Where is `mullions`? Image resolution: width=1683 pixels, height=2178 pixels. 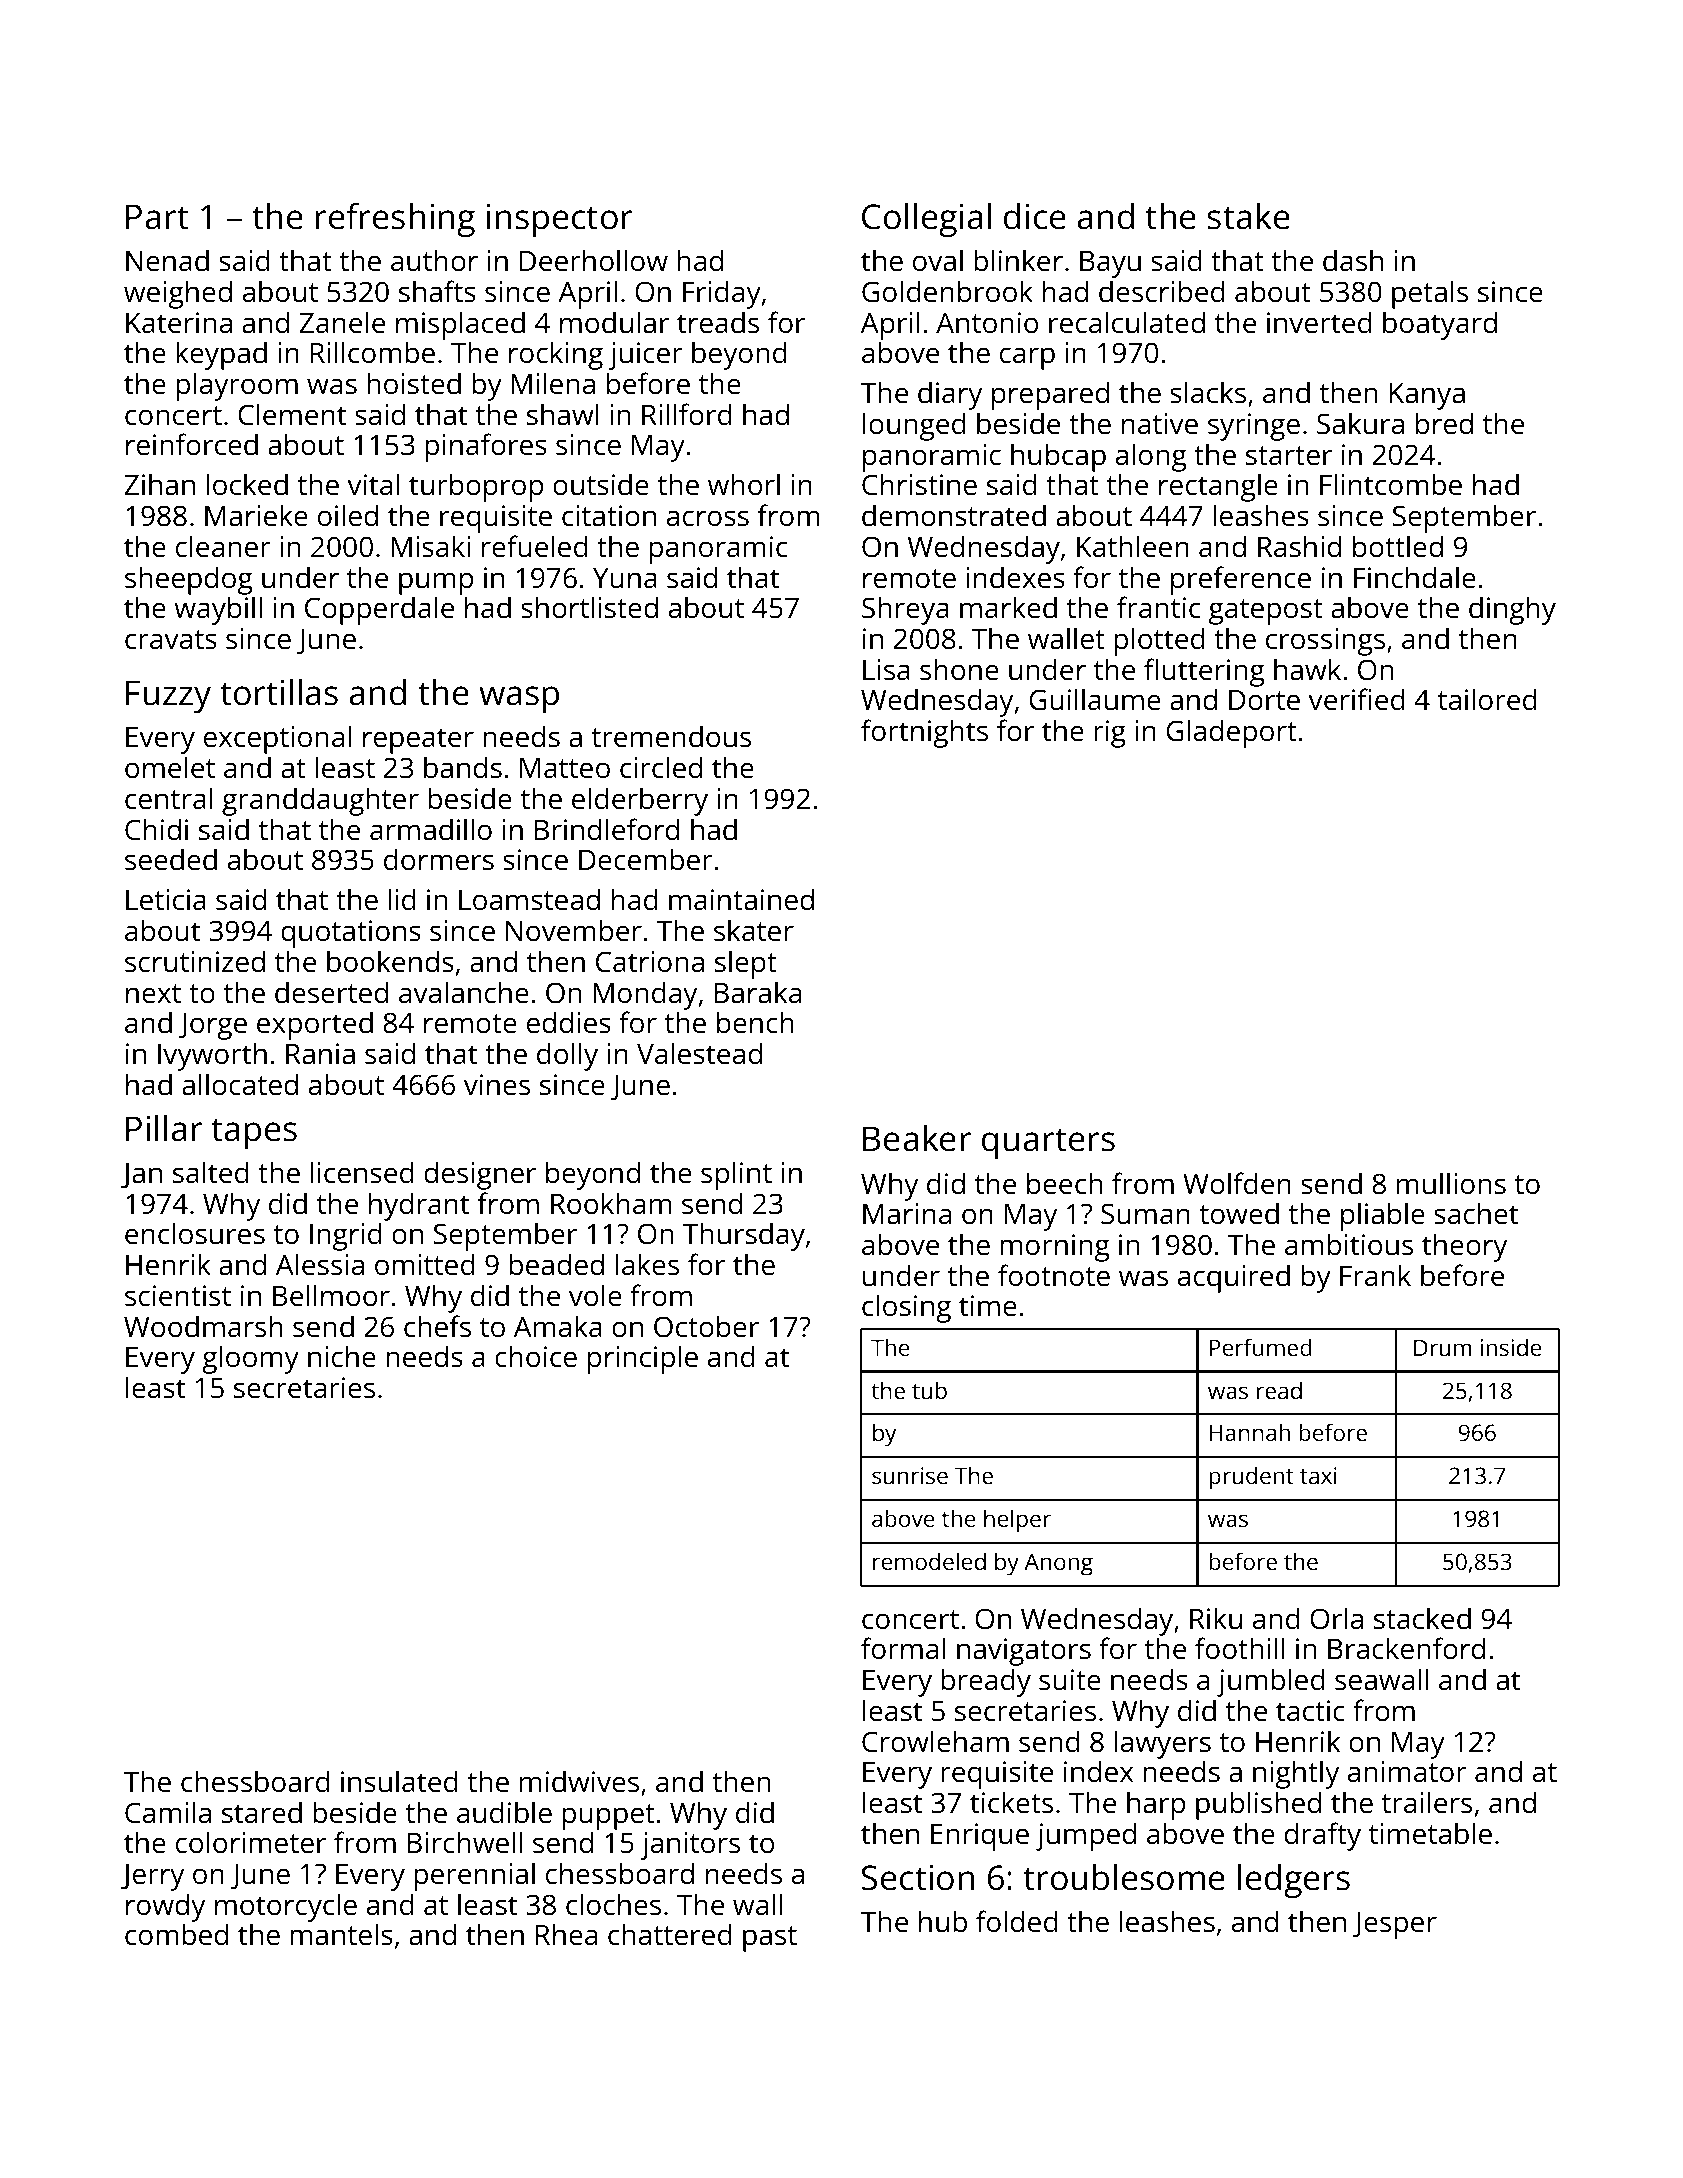 mullions is located at coordinates (1451, 1183).
